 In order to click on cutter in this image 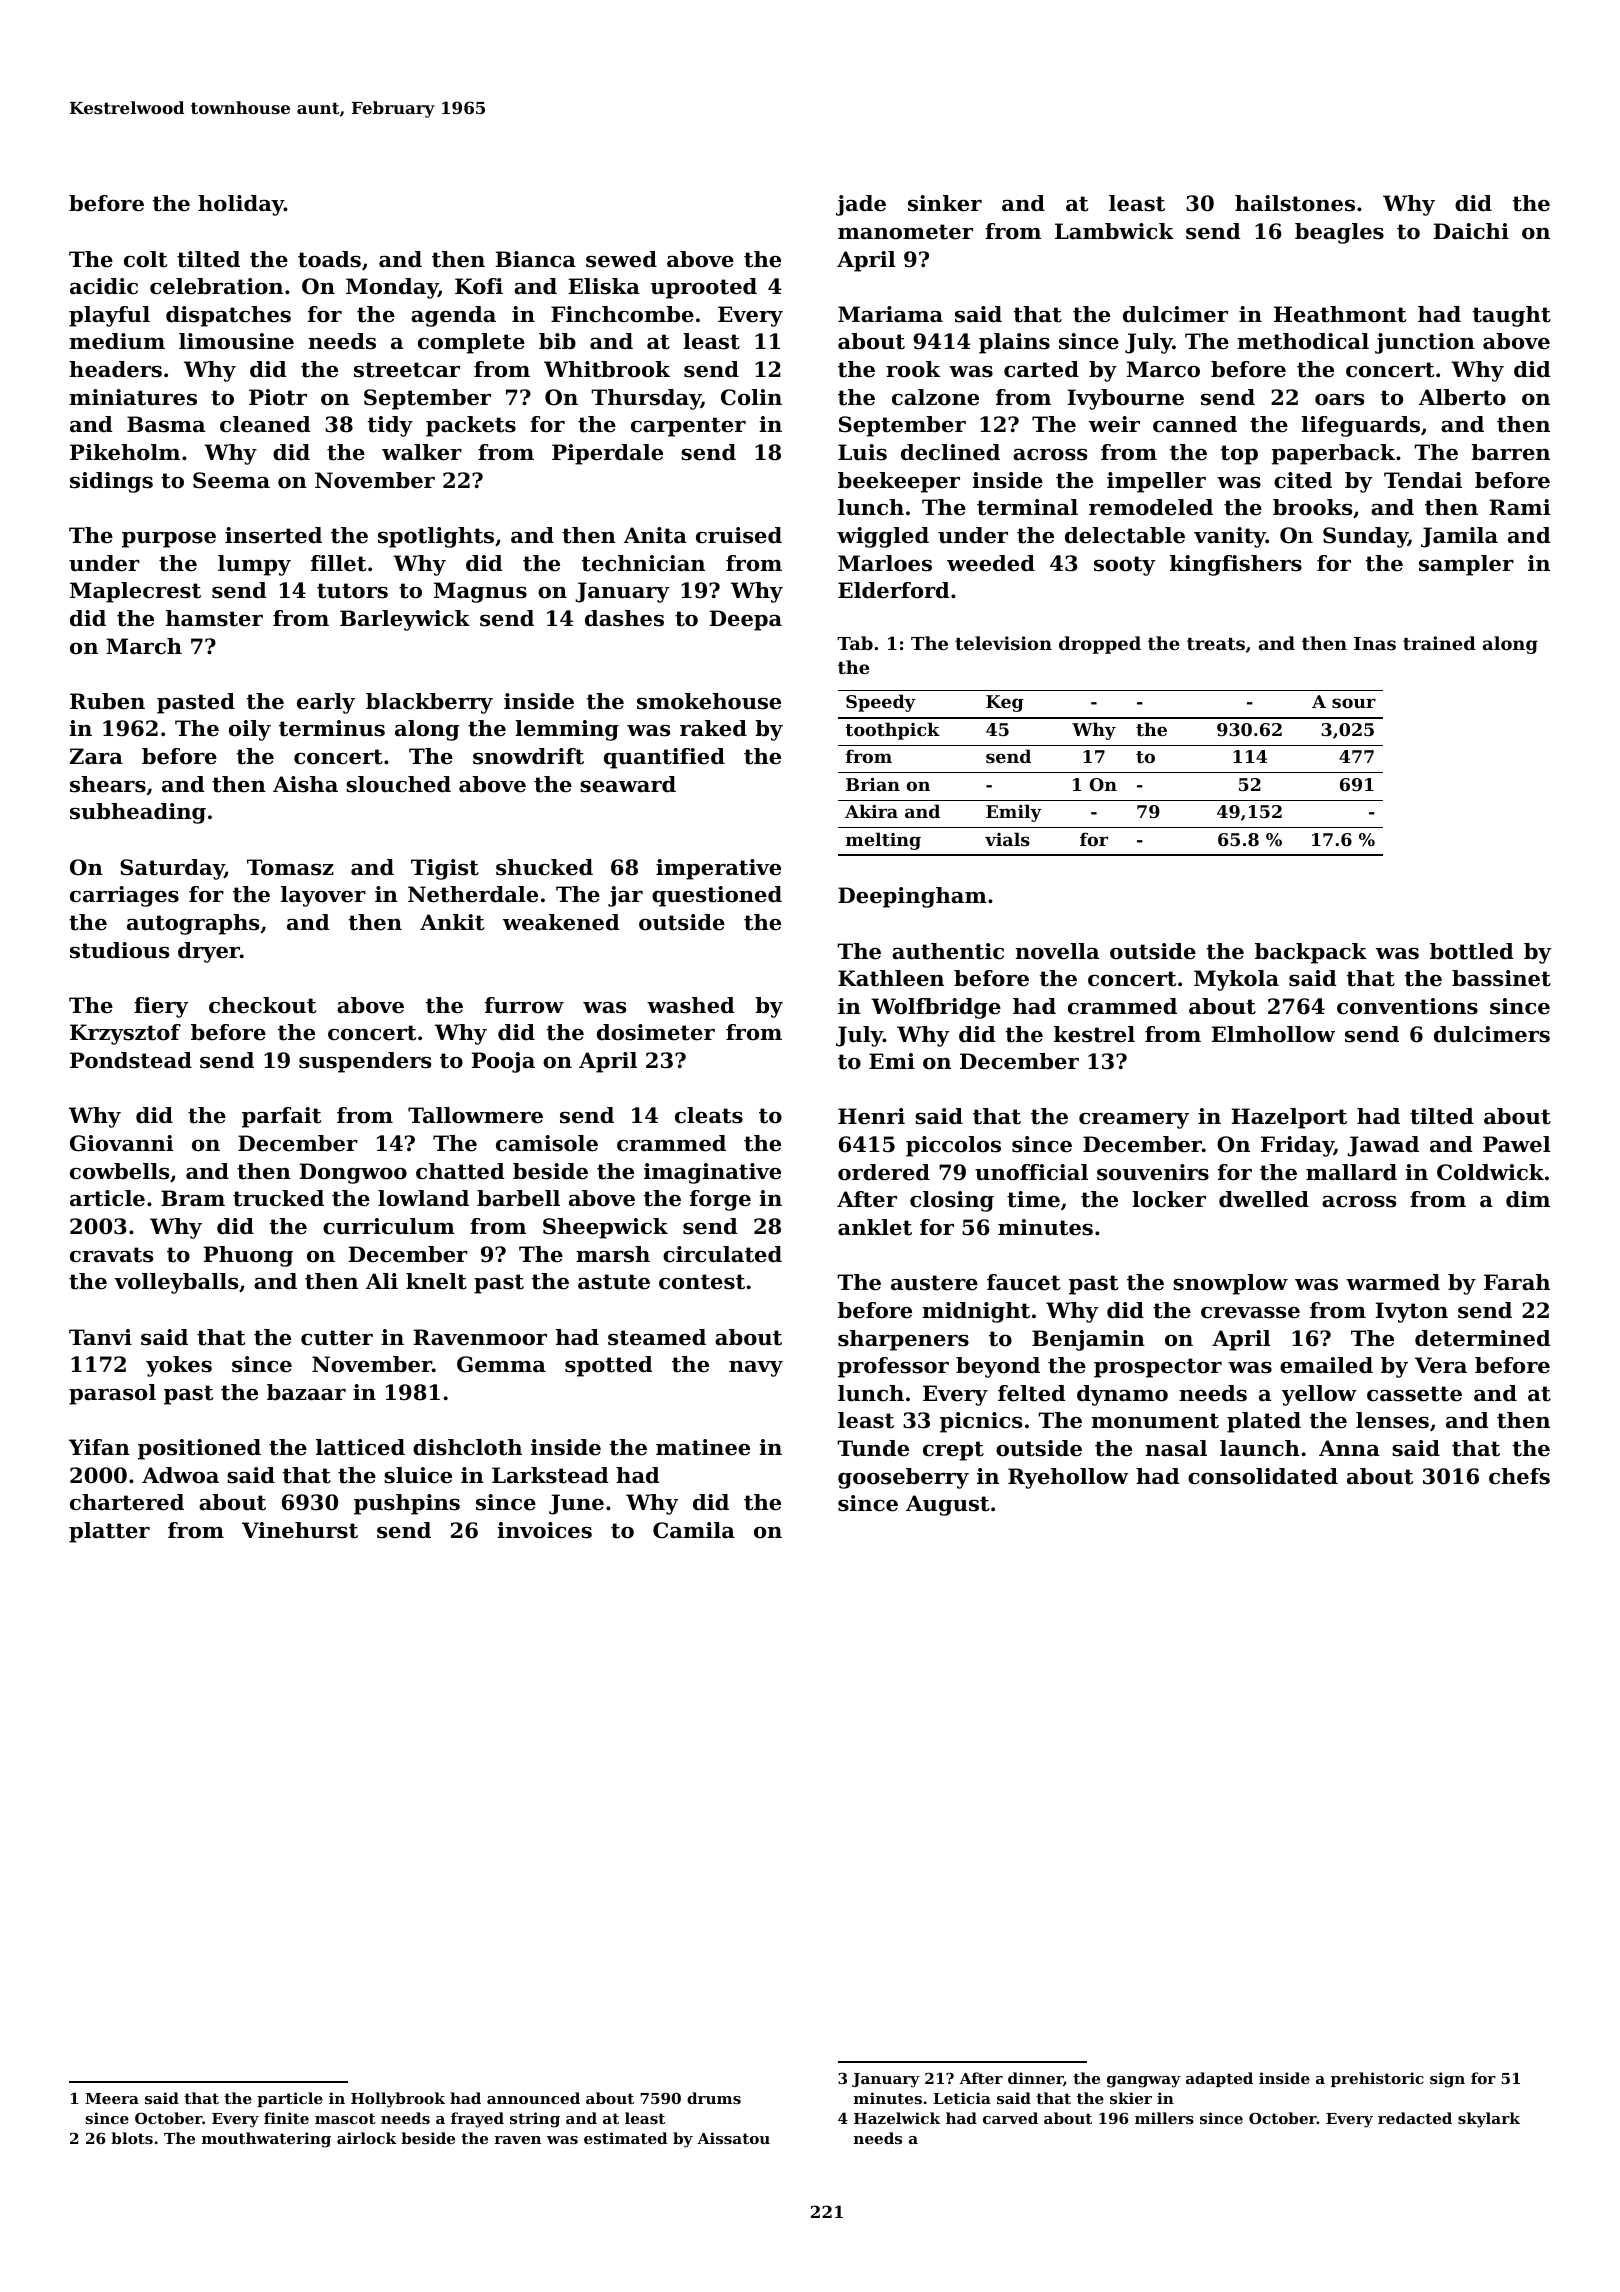, I will do `click(337, 1338)`.
